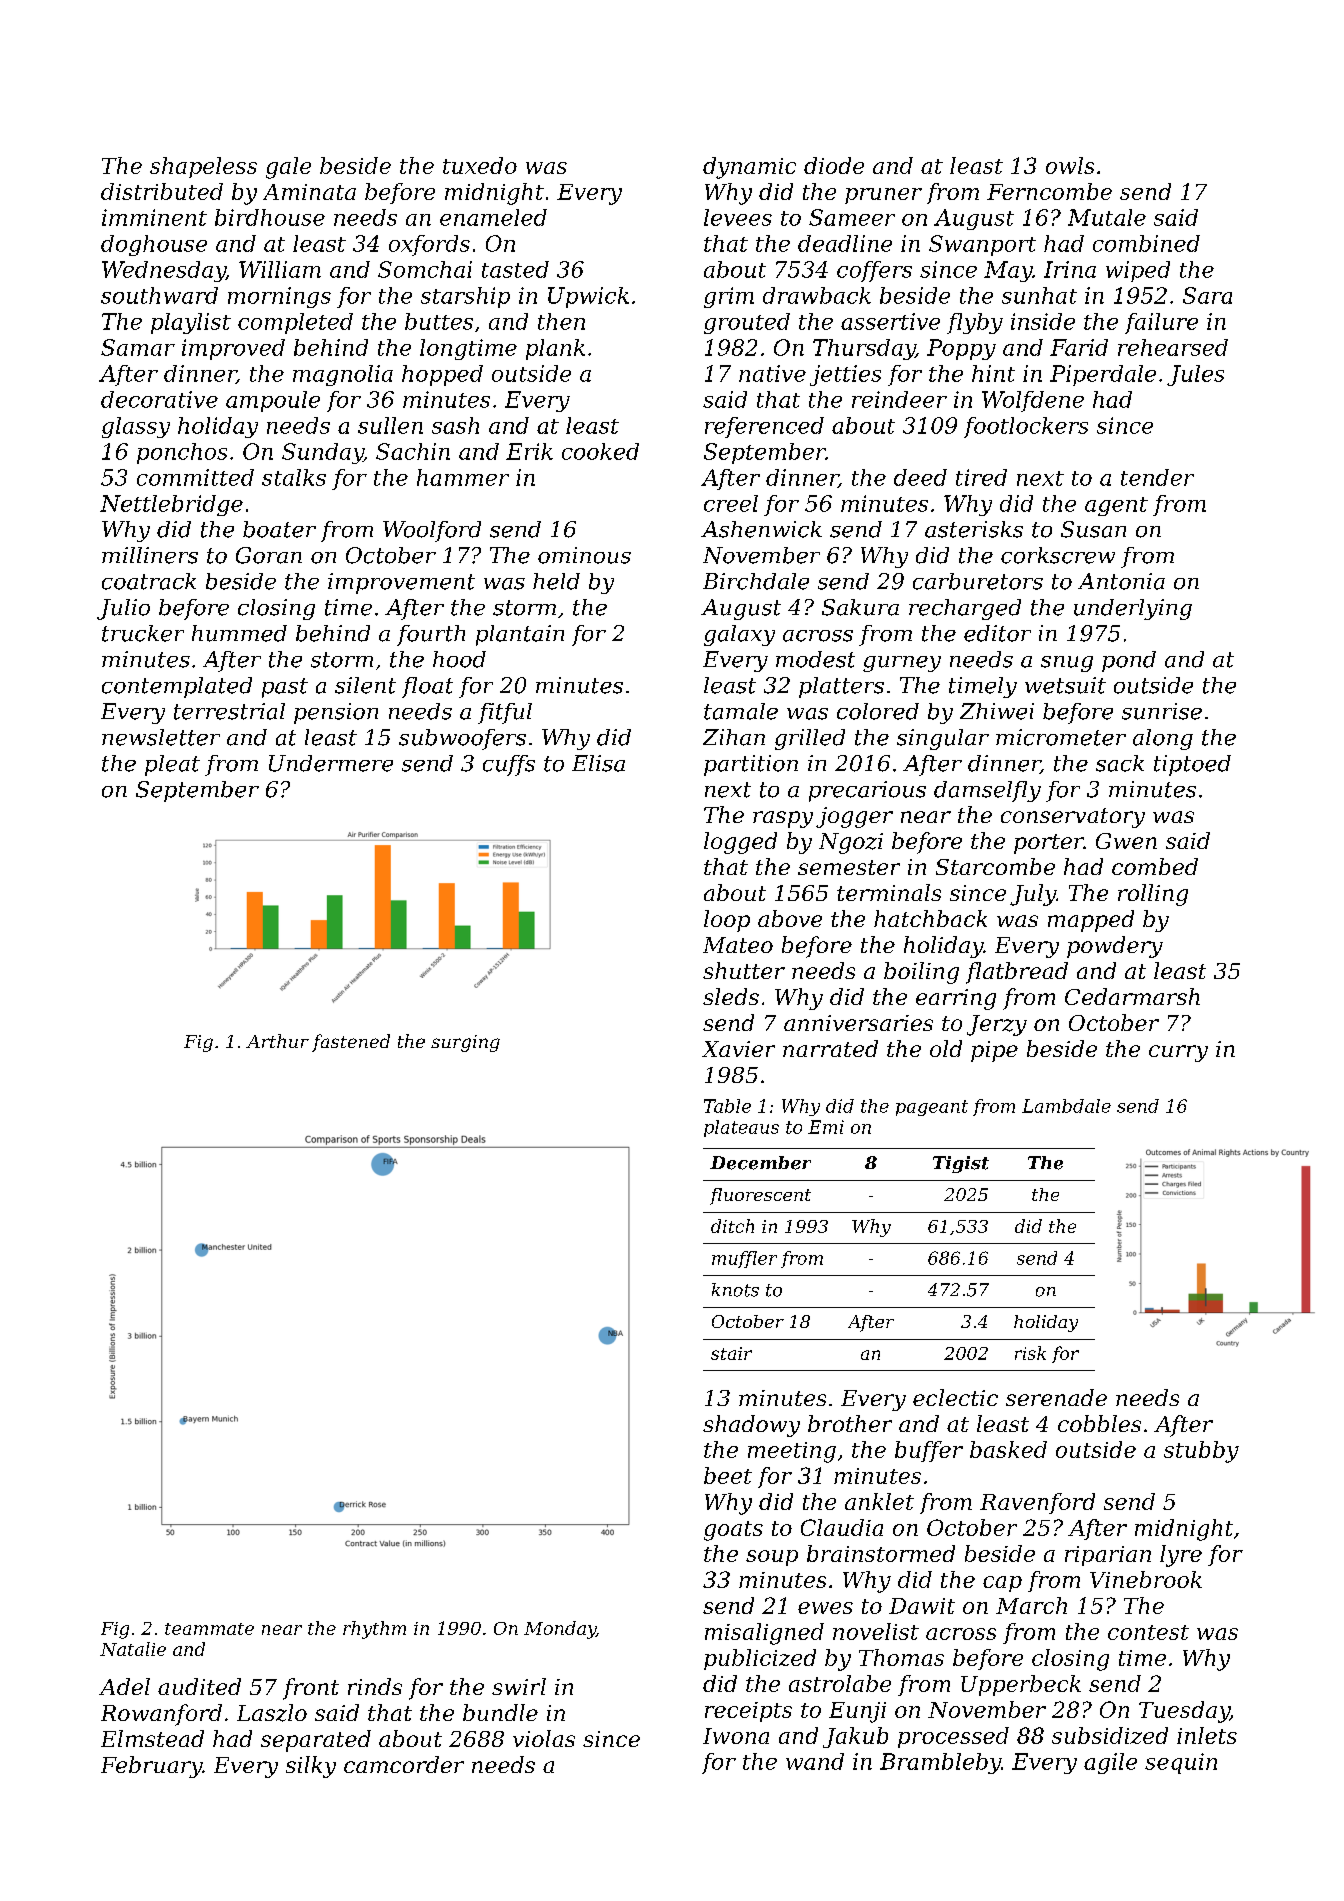 The height and width of the screenshot is (1901, 1344). What do you see at coordinates (429, 245) in the screenshot?
I see `oxfords` at bounding box center [429, 245].
